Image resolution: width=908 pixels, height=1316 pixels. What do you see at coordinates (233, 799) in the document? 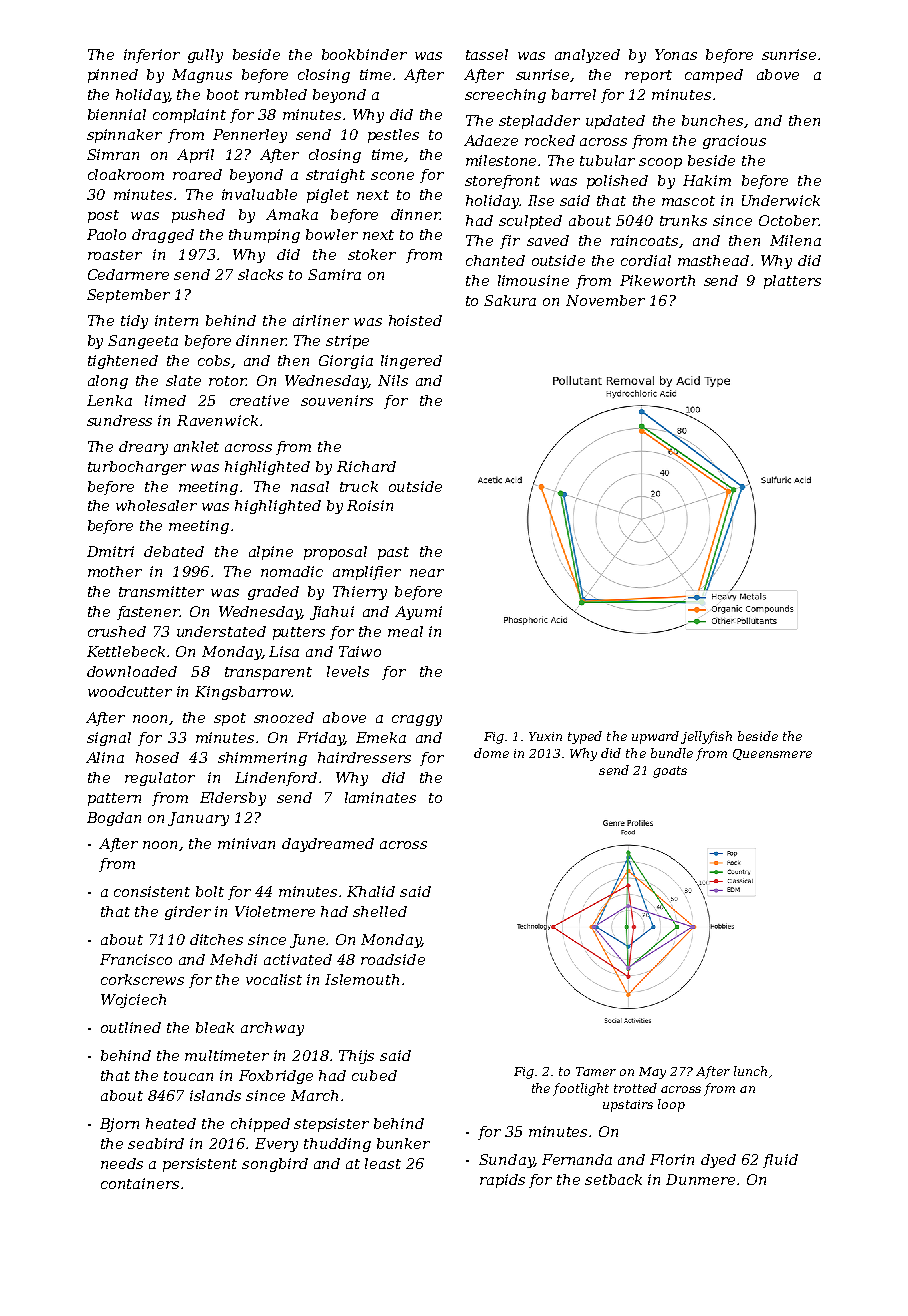
I see `Eldersby` at bounding box center [233, 799].
